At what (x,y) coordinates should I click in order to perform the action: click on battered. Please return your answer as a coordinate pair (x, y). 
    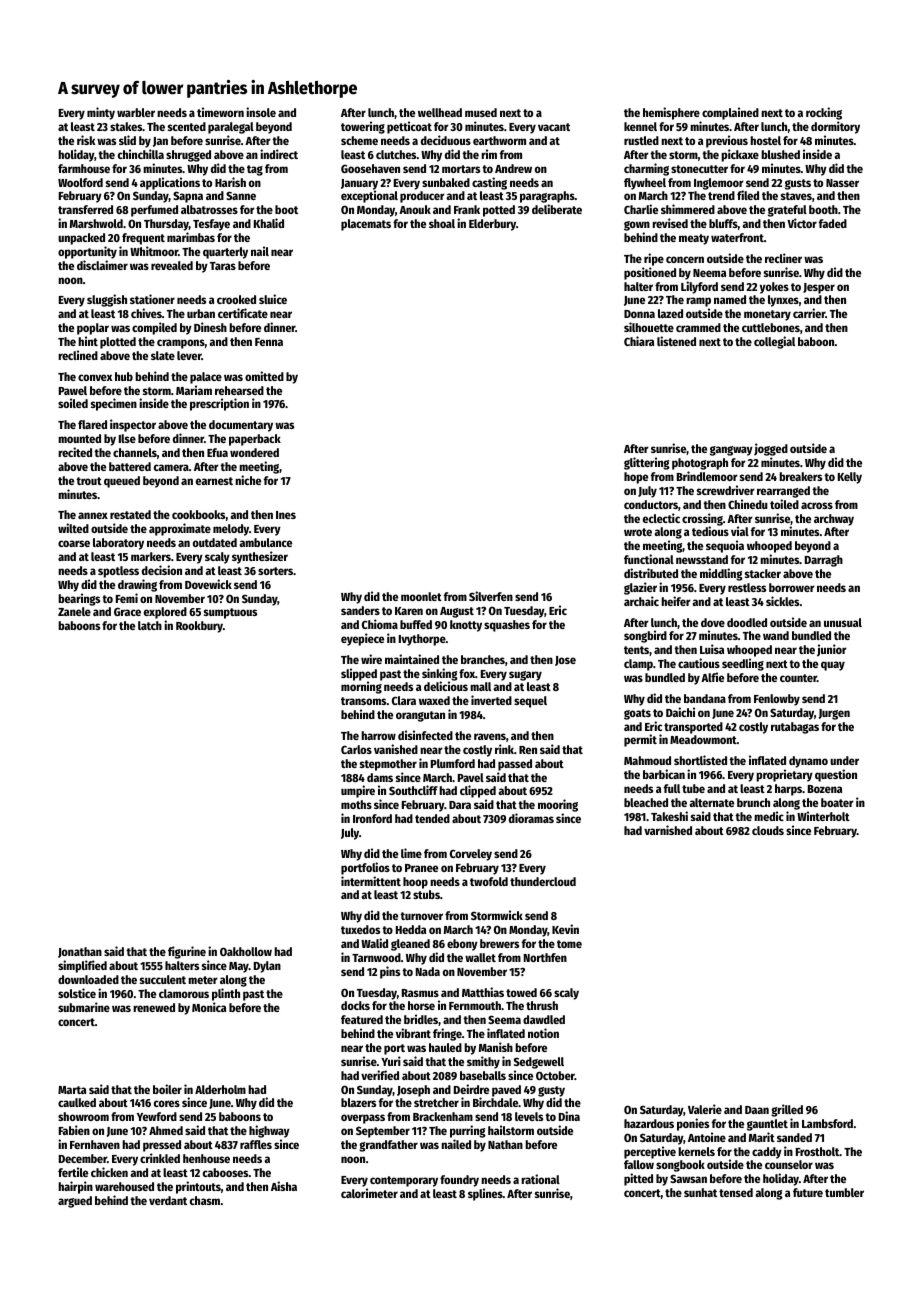
    Looking at the image, I should click on (130, 466).
